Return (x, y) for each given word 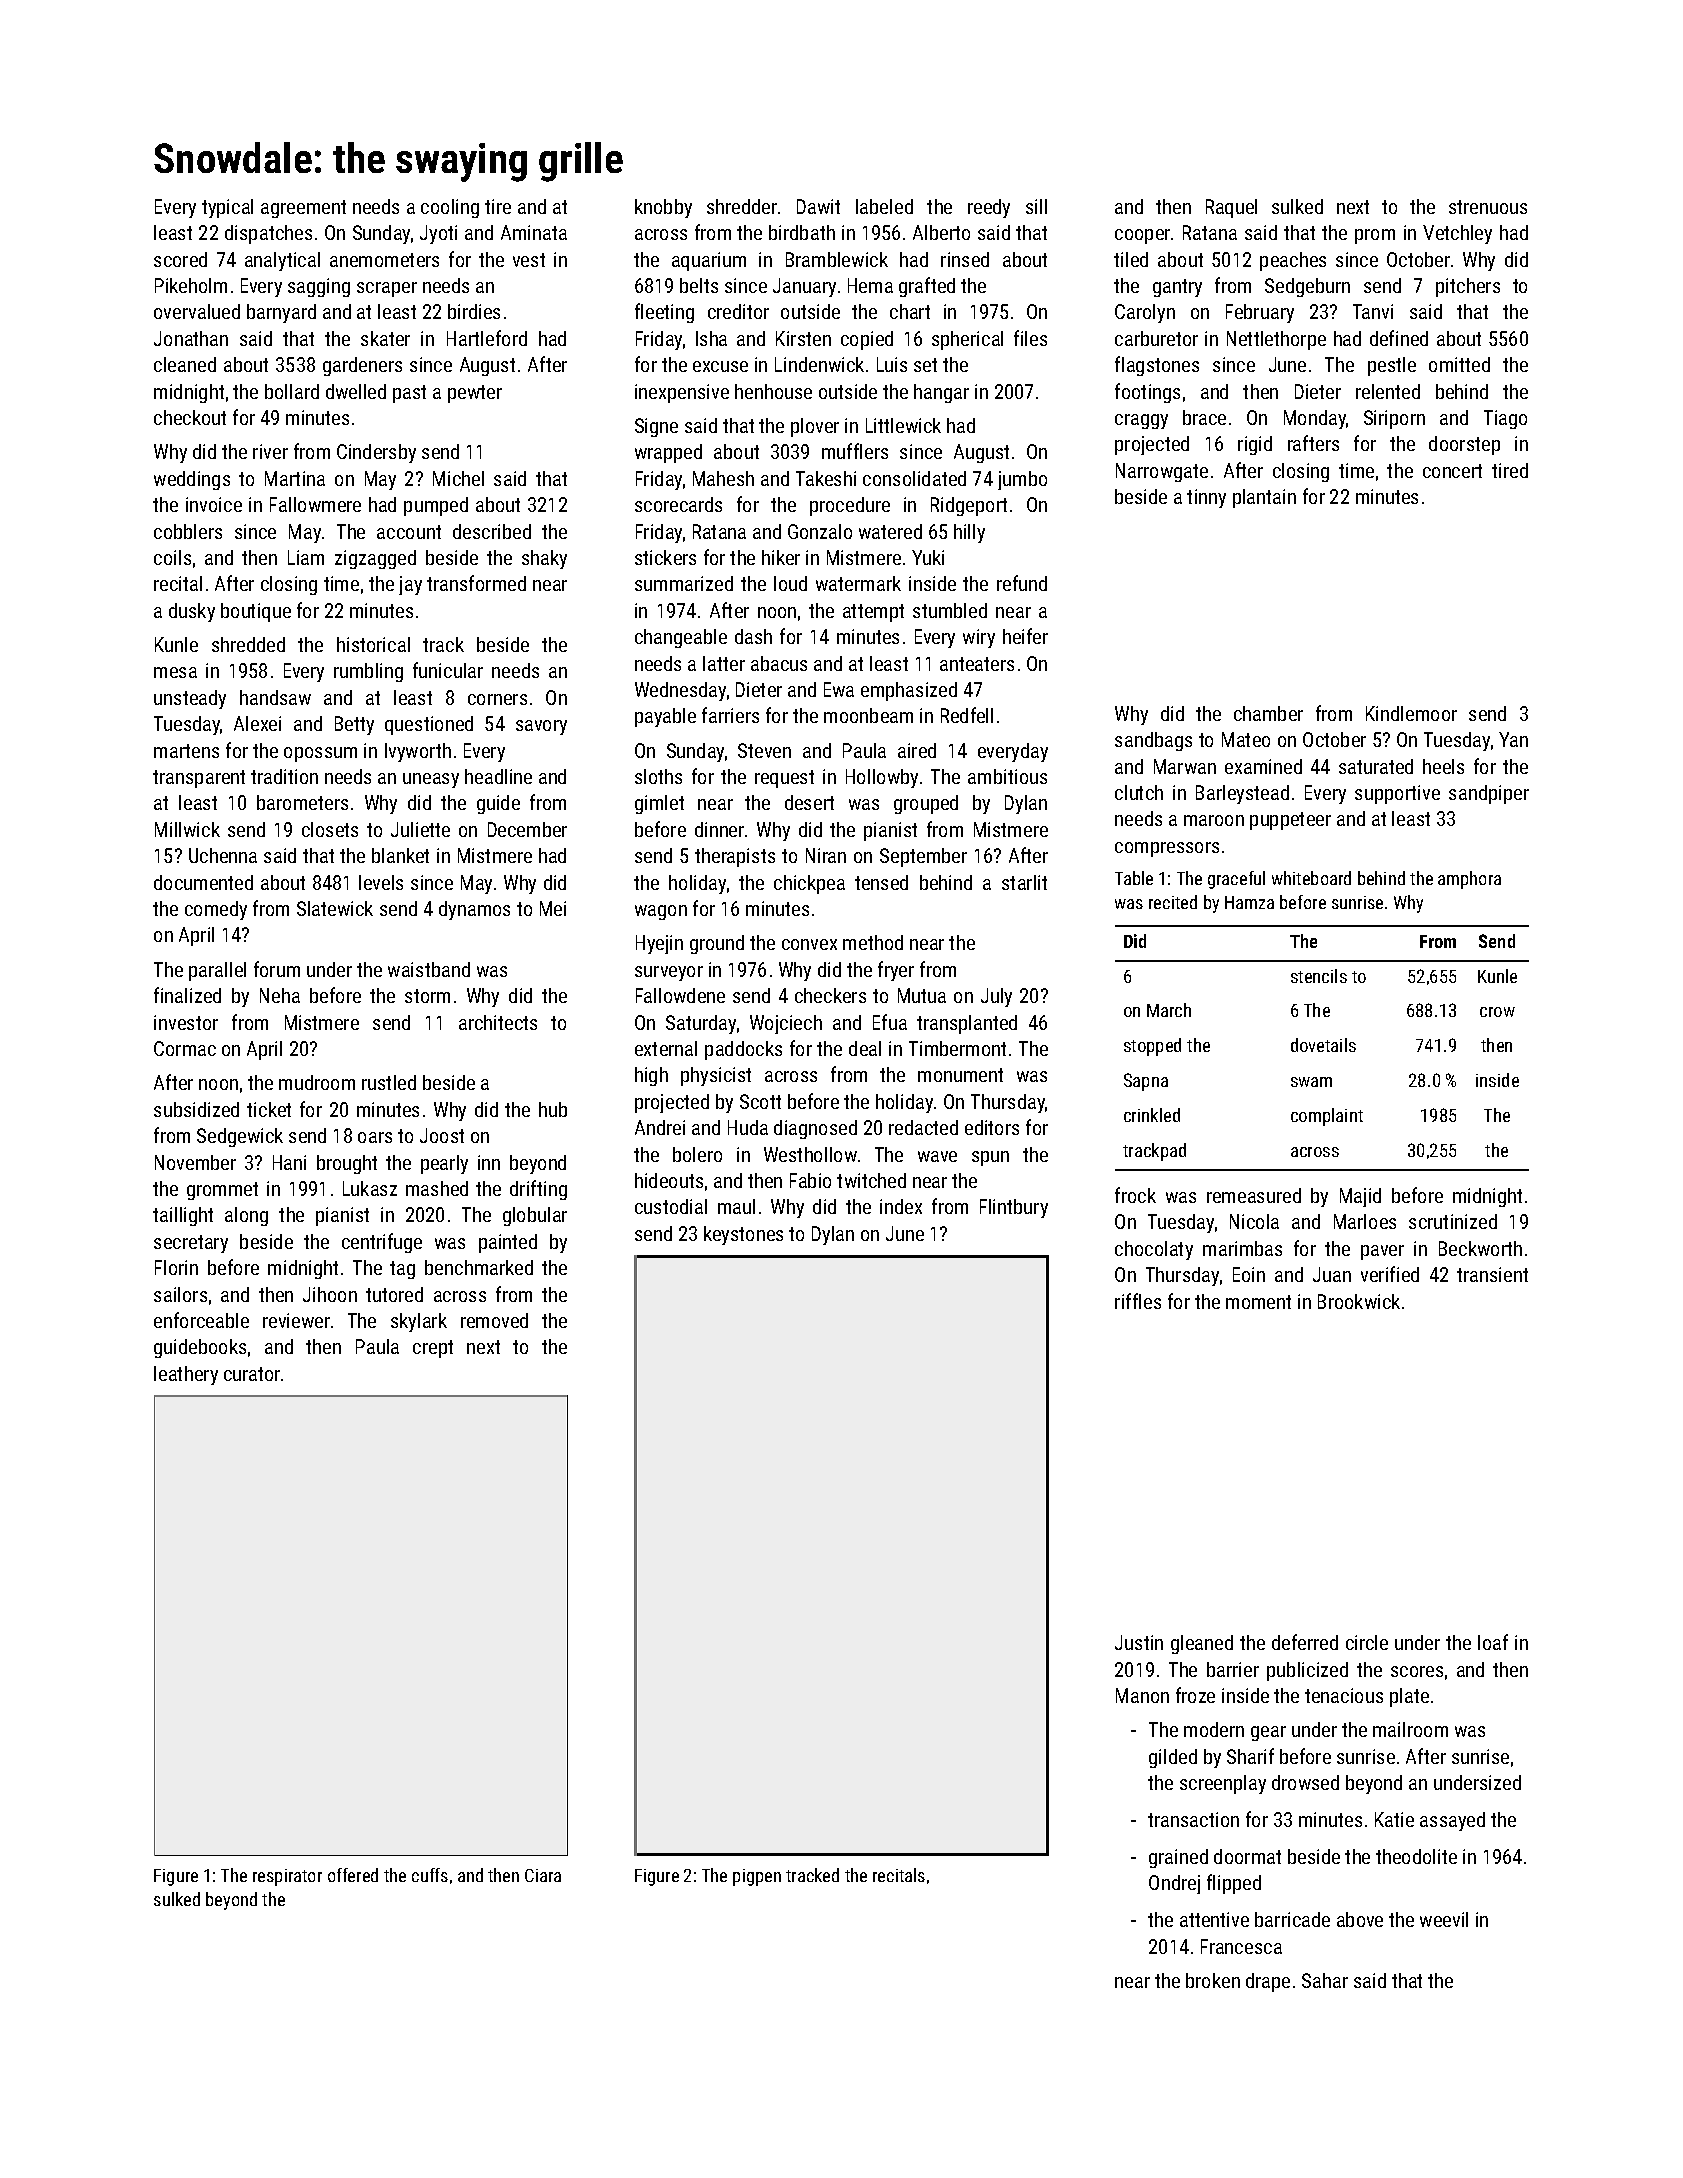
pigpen (757, 1877)
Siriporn (1394, 419)
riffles (1138, 1301)
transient (1492, 1274)
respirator (287, 1877)
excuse (720, 366)
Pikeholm (191, 285)
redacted (923, 1127)
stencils (1319, 976)
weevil (1444, 1919)
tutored (394, 1294)
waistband (429, 969)
